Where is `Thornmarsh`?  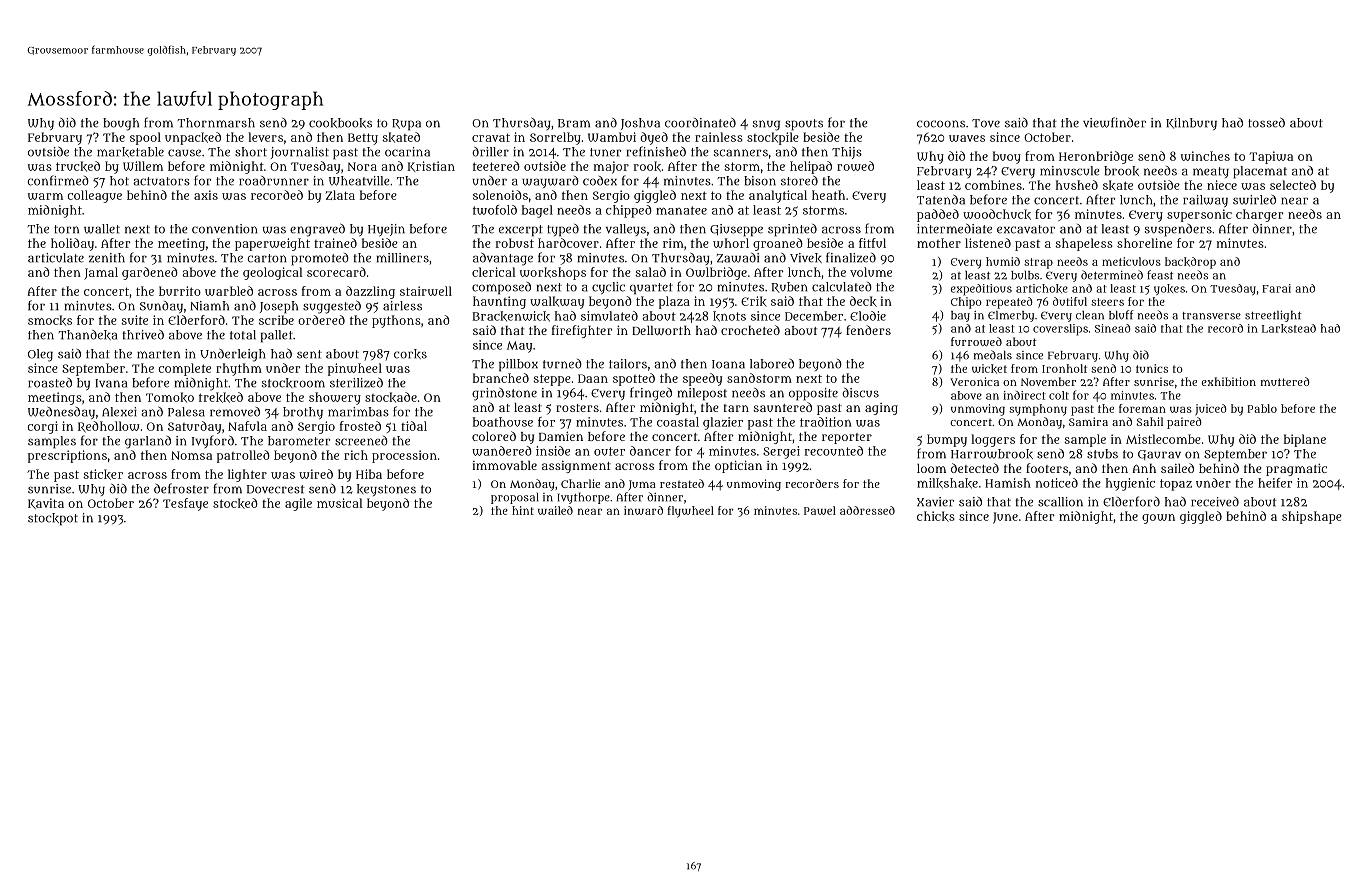
Thornmarsh is located at coordinates (216, 123).
